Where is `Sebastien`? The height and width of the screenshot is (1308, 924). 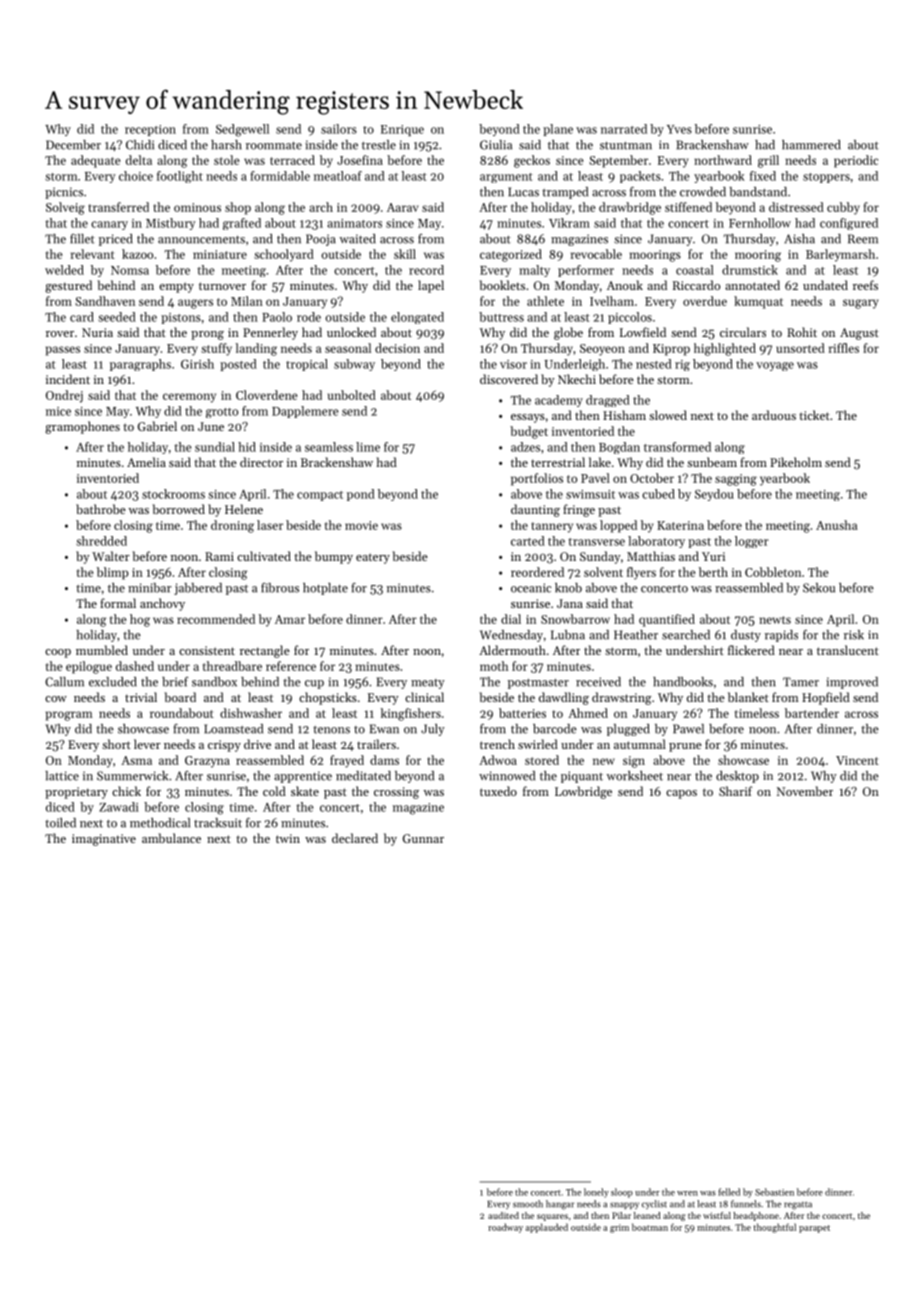
Sebastien is located at coordinates (774, 1192).
